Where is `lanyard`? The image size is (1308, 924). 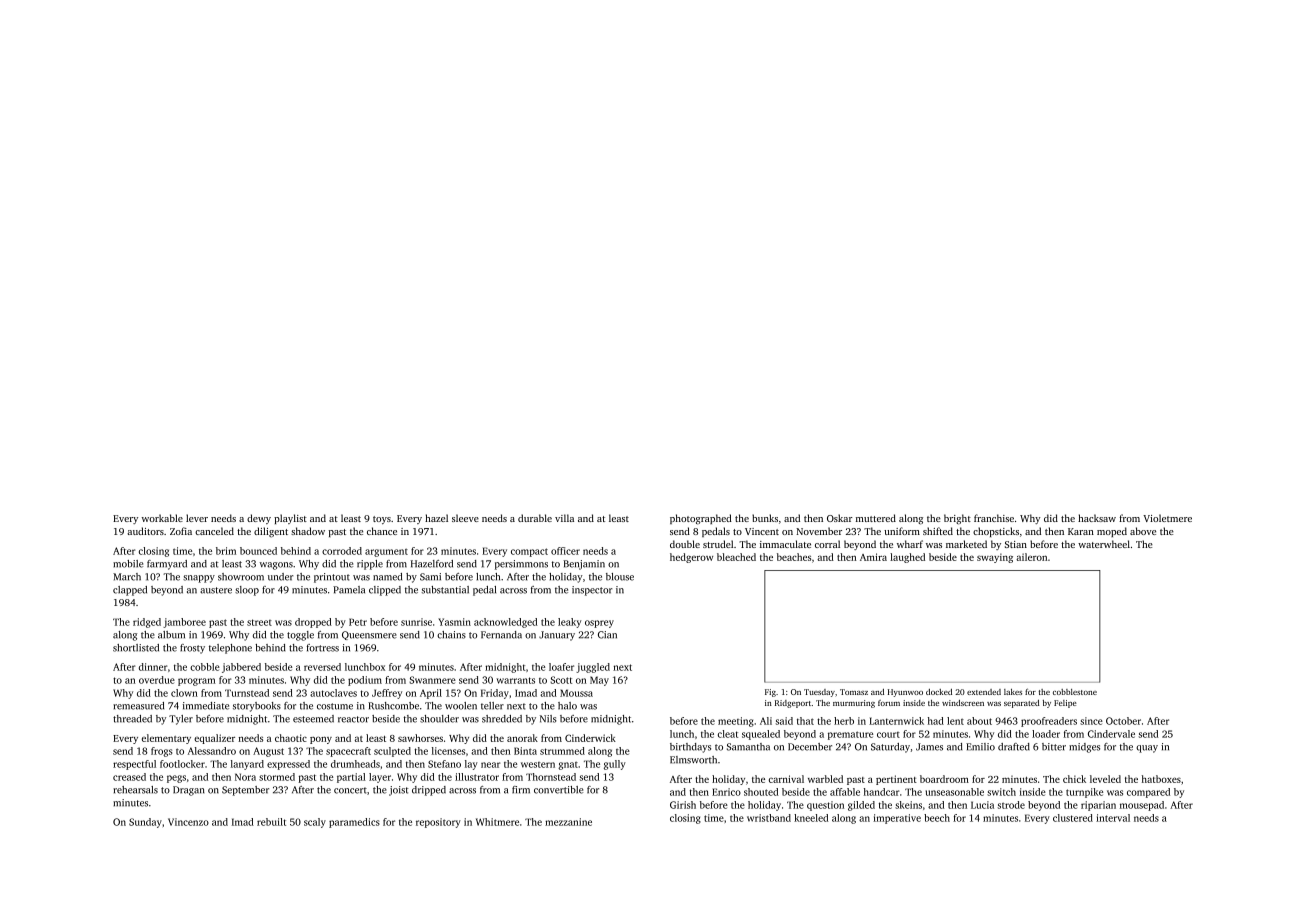 lanyard is located at coordinates (247, 765).
